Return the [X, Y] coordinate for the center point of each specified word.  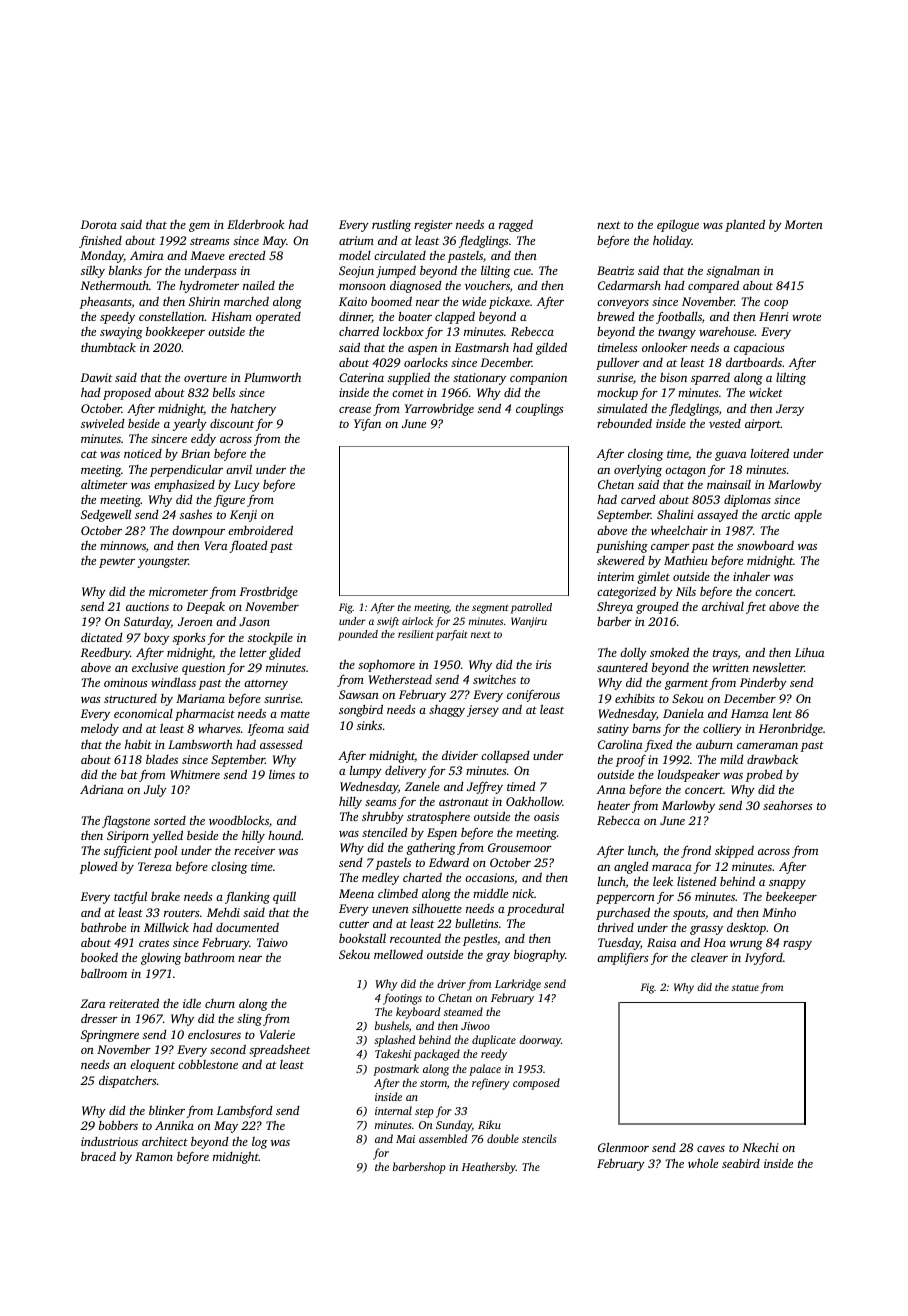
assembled [443, 1138]
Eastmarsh [482, 347]
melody [100, 730]
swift [388, 622]
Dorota [99, 224]
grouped [657, 608]
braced [98, 1156]
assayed [717, 516]
